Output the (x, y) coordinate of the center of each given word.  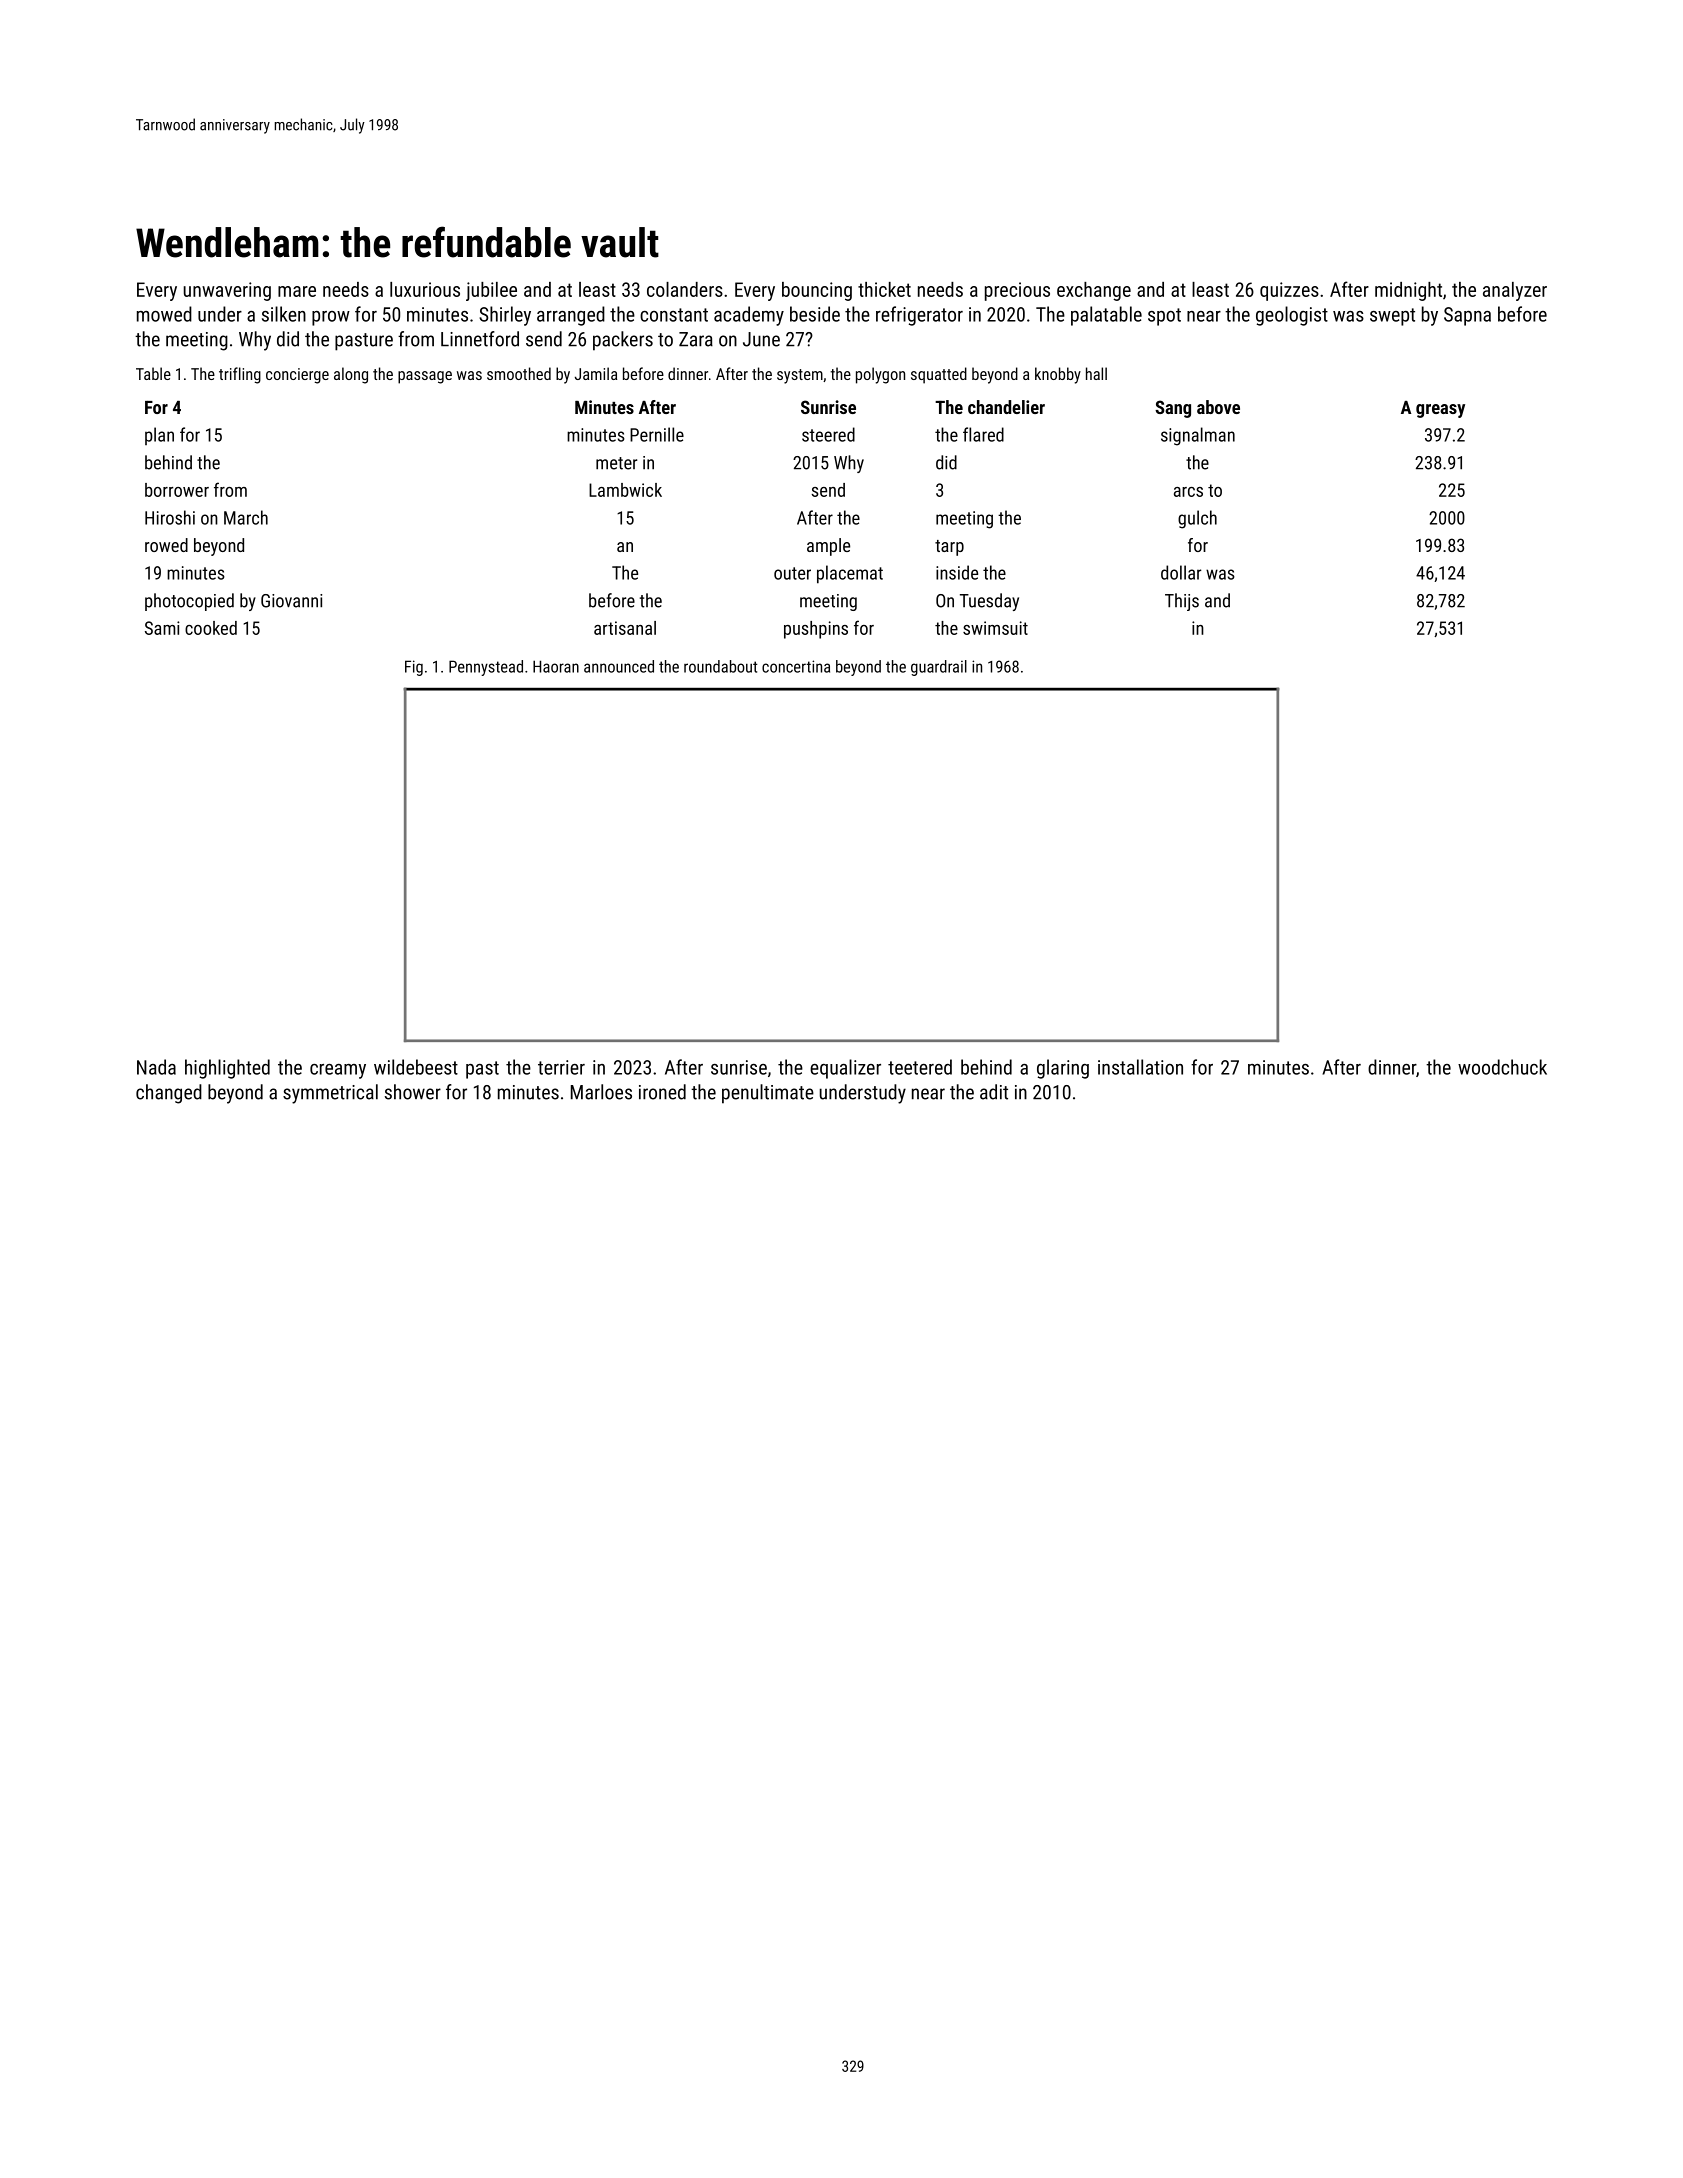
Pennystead (486, 668)
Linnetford (480, 339)
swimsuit (995, 628)
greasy (1440, 411)
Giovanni (291, 601)
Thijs (1182, 602)
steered (828, 434)
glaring (1063, 1069)
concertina (796, 666)
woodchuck (1502, 1067)
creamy (338, 1071)
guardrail (939, 668)
